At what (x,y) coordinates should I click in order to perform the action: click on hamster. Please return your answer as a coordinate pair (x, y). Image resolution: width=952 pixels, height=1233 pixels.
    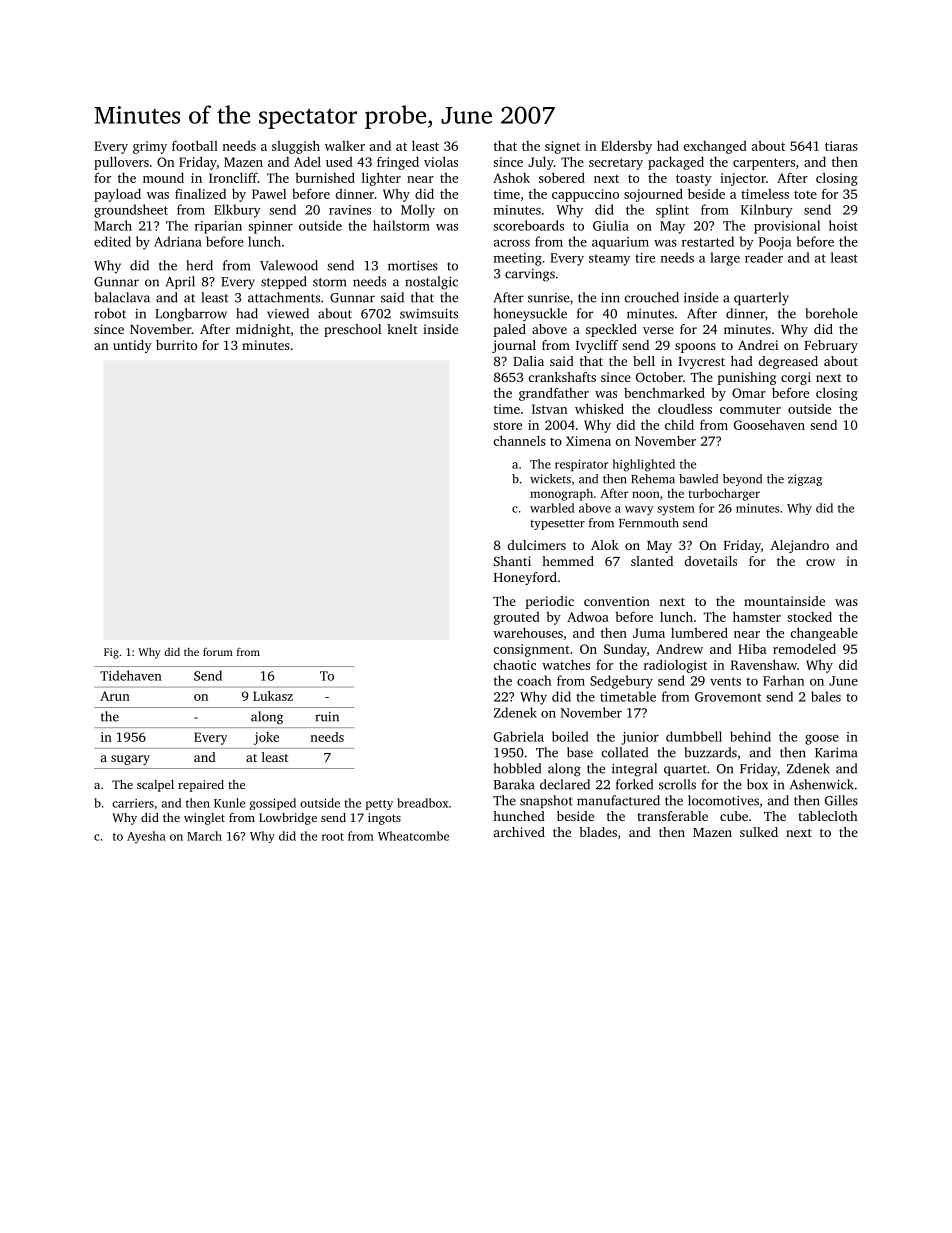
    Looking at the image, I should click on (757, 616).
